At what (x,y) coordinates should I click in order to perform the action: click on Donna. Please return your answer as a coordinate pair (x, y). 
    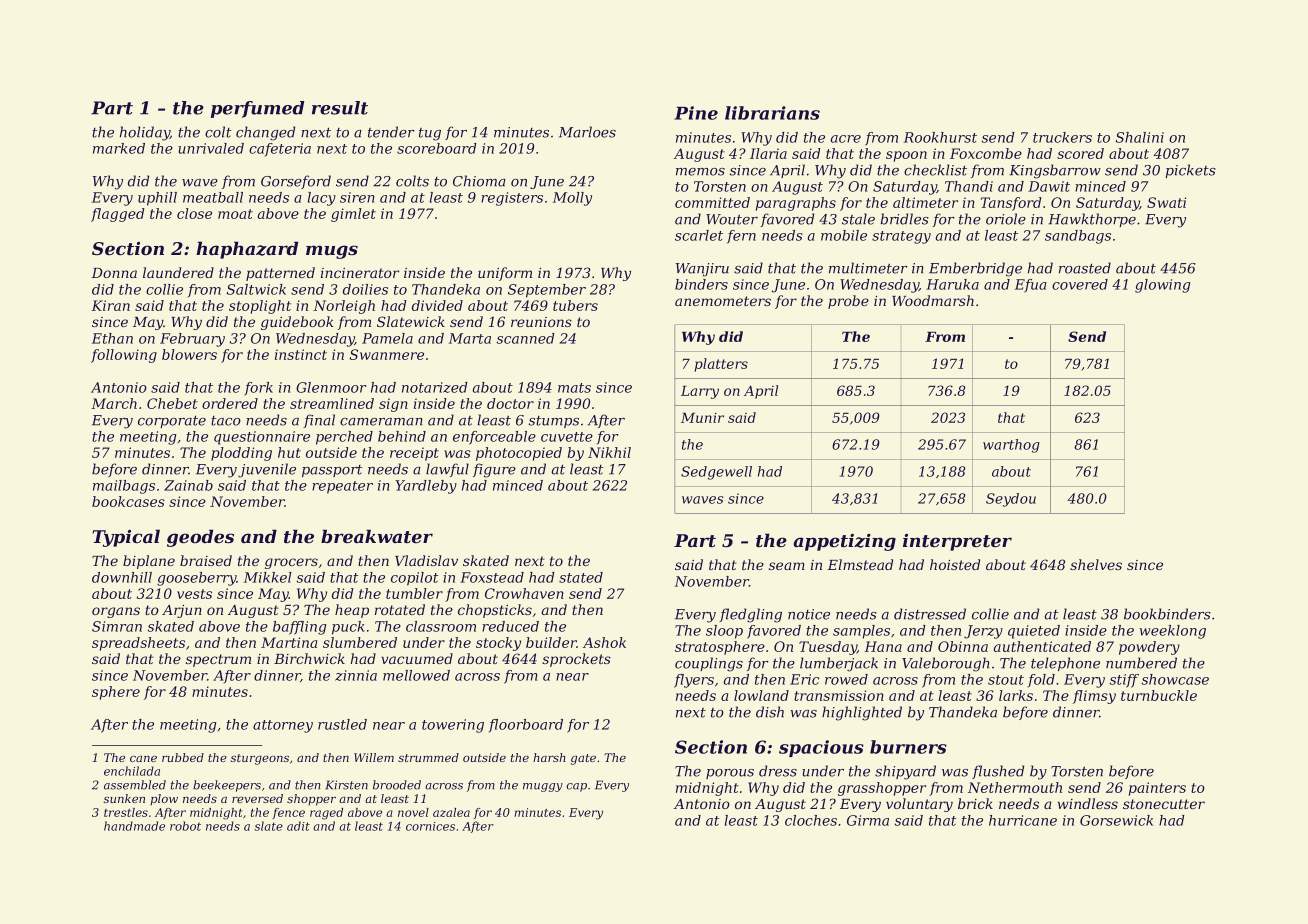
    Looking at the image, I should click on (114, 273).
